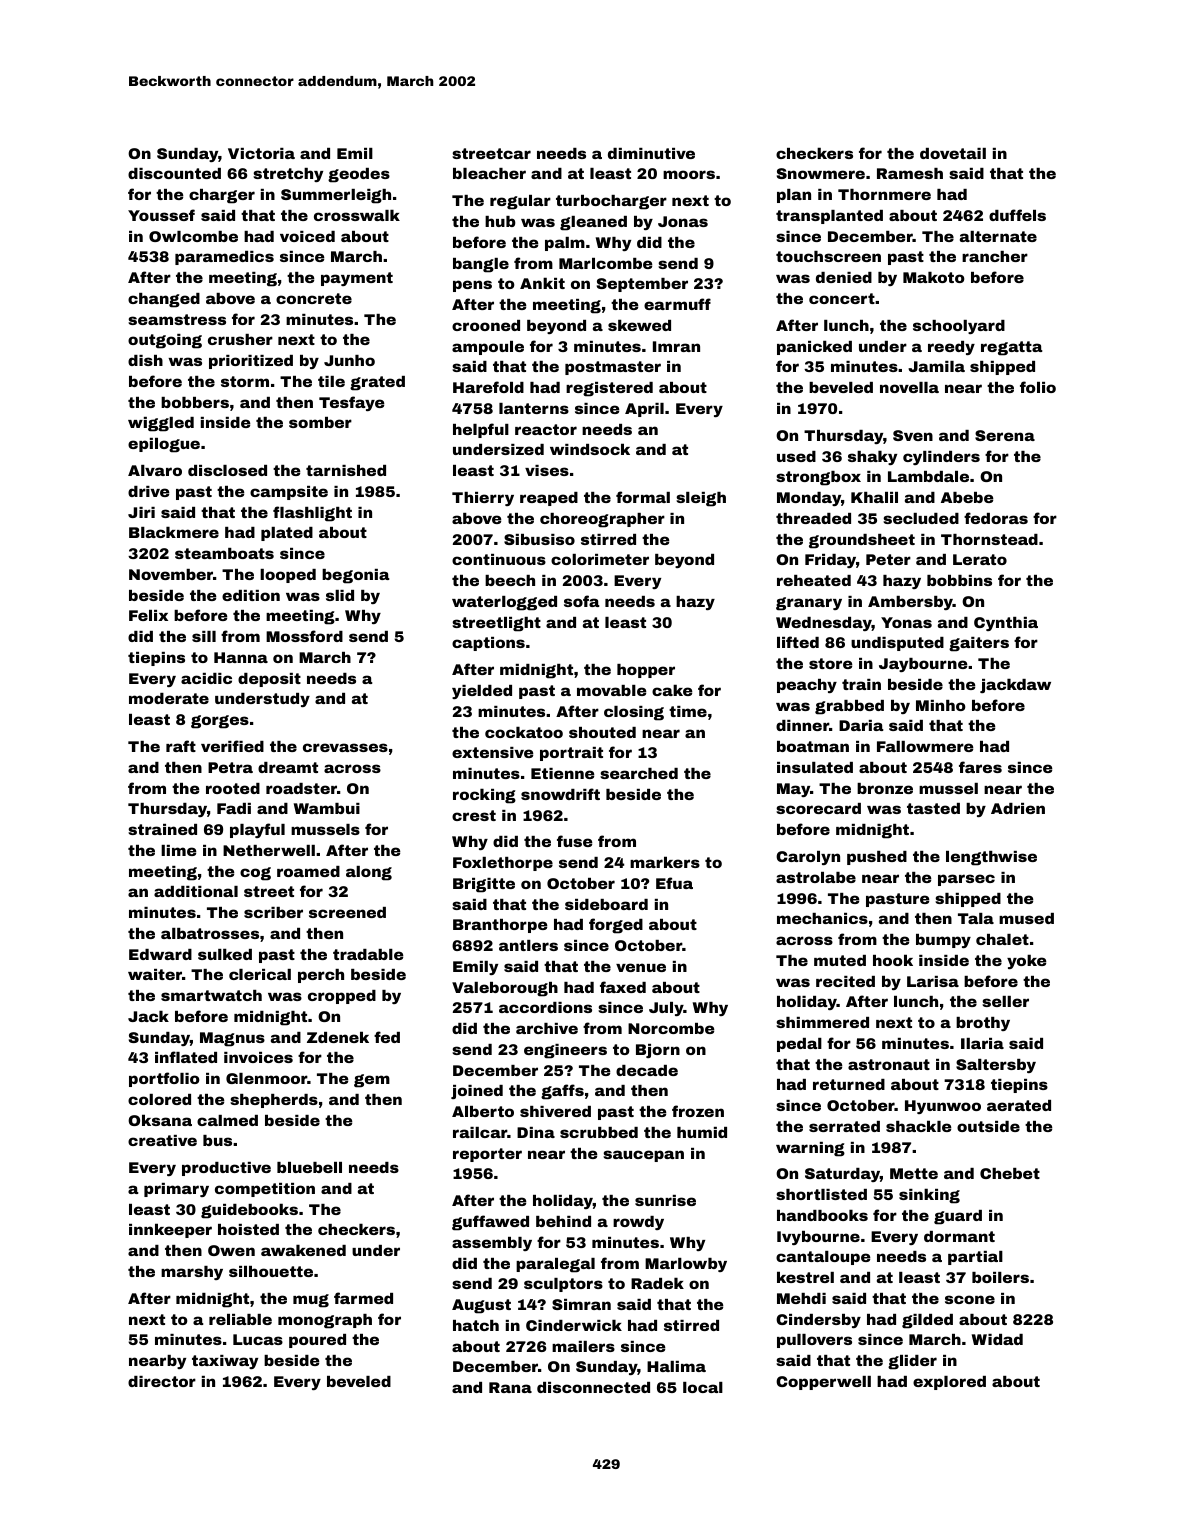 This screenshot has height=1533, width=1185. Describe the element at coordinates (162, 1381) in the screenshot. I see `director` at that location.
